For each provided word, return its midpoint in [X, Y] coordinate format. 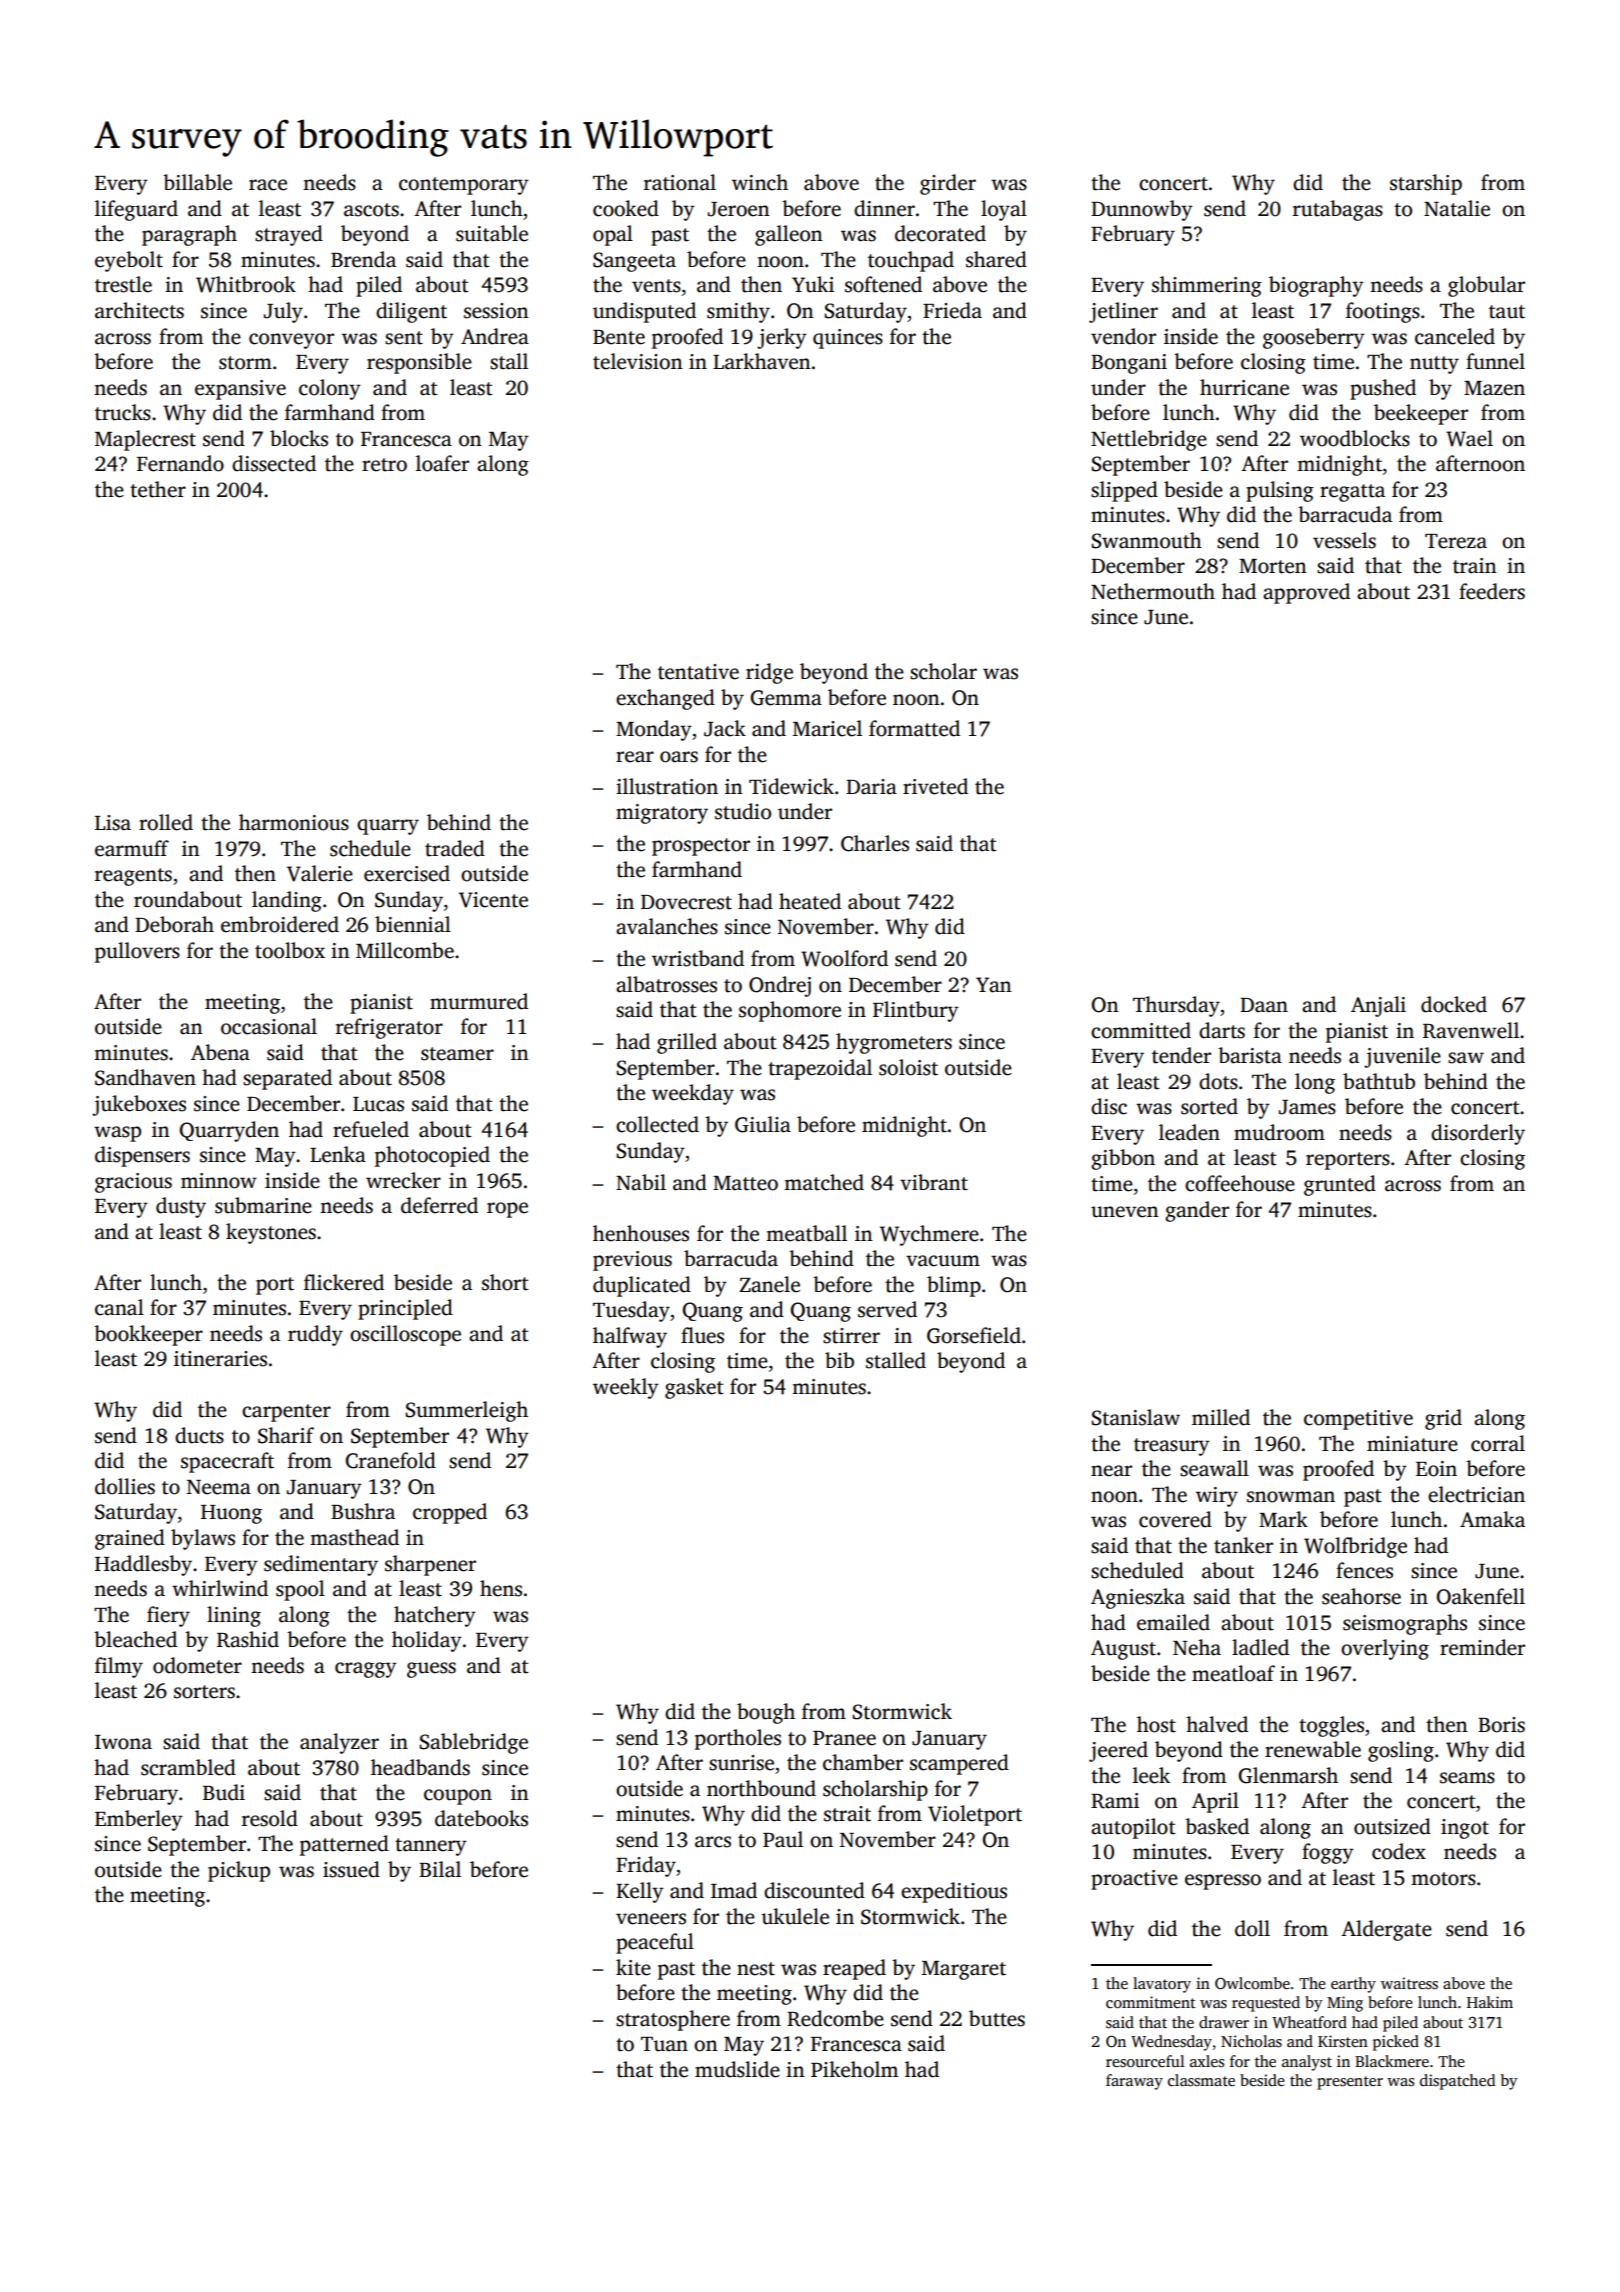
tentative [698, 672]
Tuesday [631, 1311]
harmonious [294, 822]
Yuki [813, 284]
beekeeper [1421, 414]
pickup [239, 1871]
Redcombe [835, 2018]
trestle [123, 284]
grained [130, 1539]
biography [1316, 286]
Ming [1345, 2004]
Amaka [1492, 1519]
